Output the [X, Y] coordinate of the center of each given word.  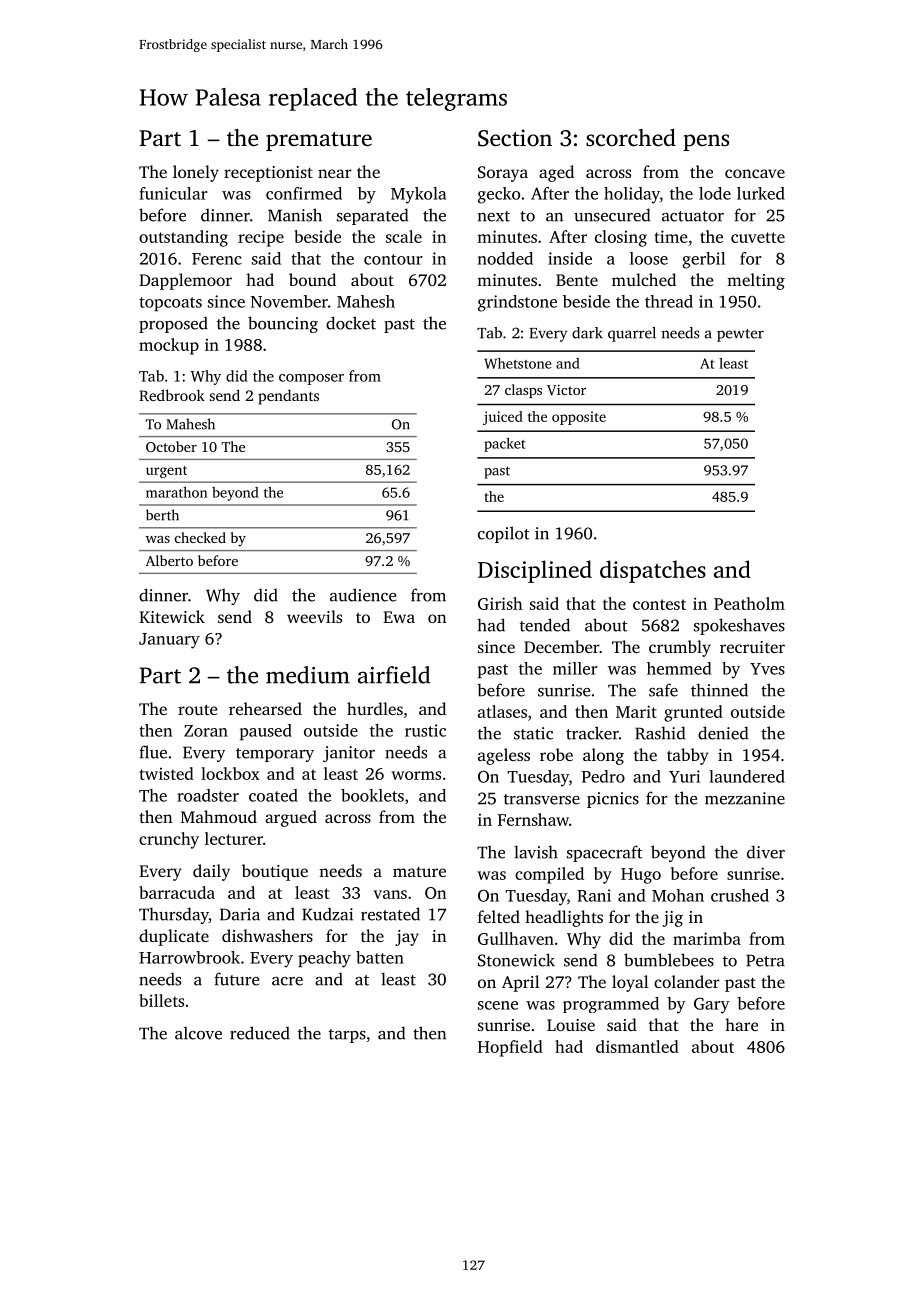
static [533, 733]
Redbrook [172, 395]
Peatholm [749, 603]
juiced [503, 418]
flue [153, 752]
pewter [740, 335]
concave [755, 173]
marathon [176, 492]
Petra [765, 960]
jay [407, 938]
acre [287, 981]
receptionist [268, 174]
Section [515, 138]
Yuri [684, 776]
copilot [504, 534]
